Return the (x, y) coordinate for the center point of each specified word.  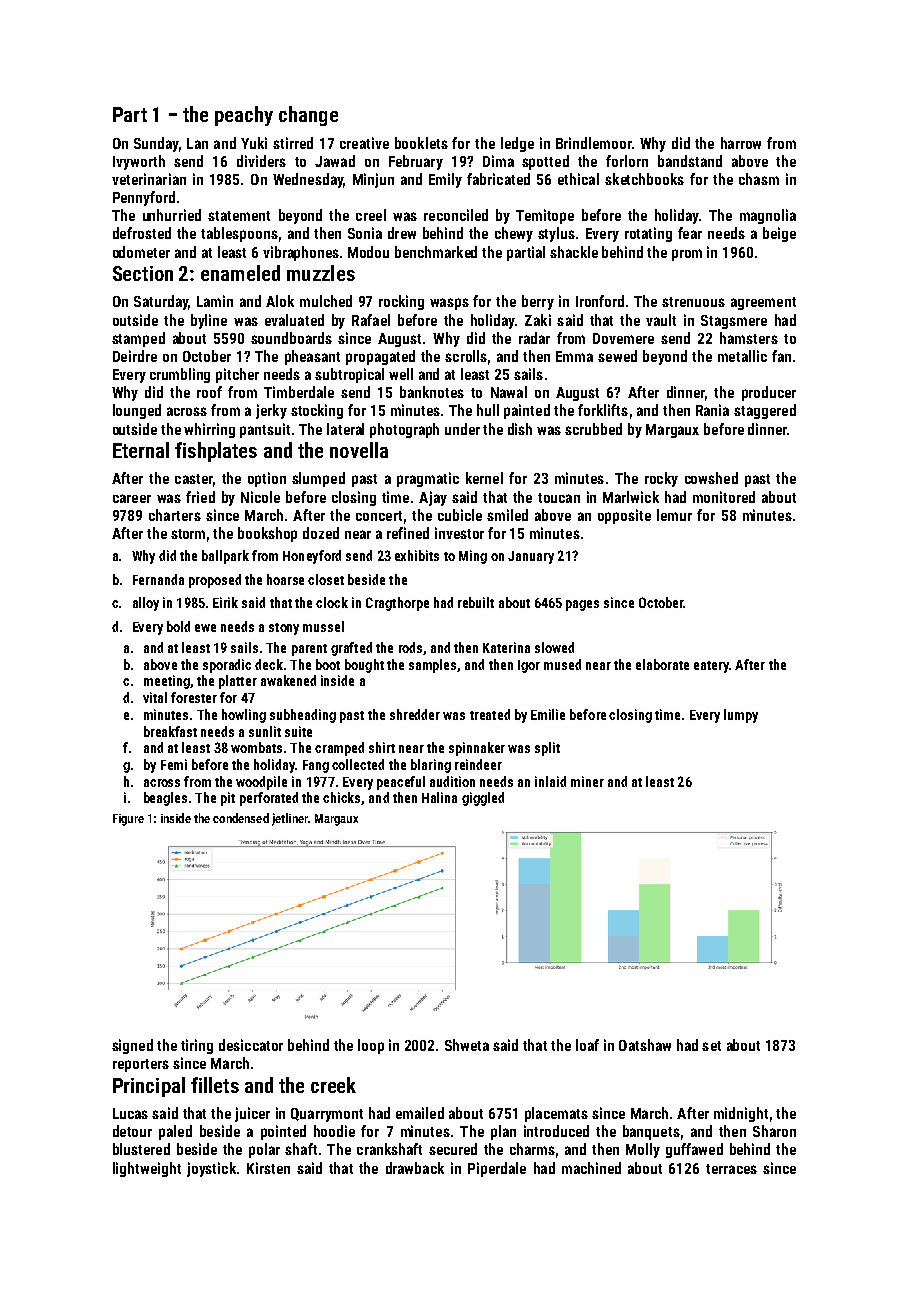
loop (371, 1046)
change (308, 116)
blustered (141, 1149)
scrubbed (593, 429)
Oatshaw (645, 1045)
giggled (483, 799)
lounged (137, 411)
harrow (741, 143)
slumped (318, 479)
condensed (241, 818)
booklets (421, 143)
